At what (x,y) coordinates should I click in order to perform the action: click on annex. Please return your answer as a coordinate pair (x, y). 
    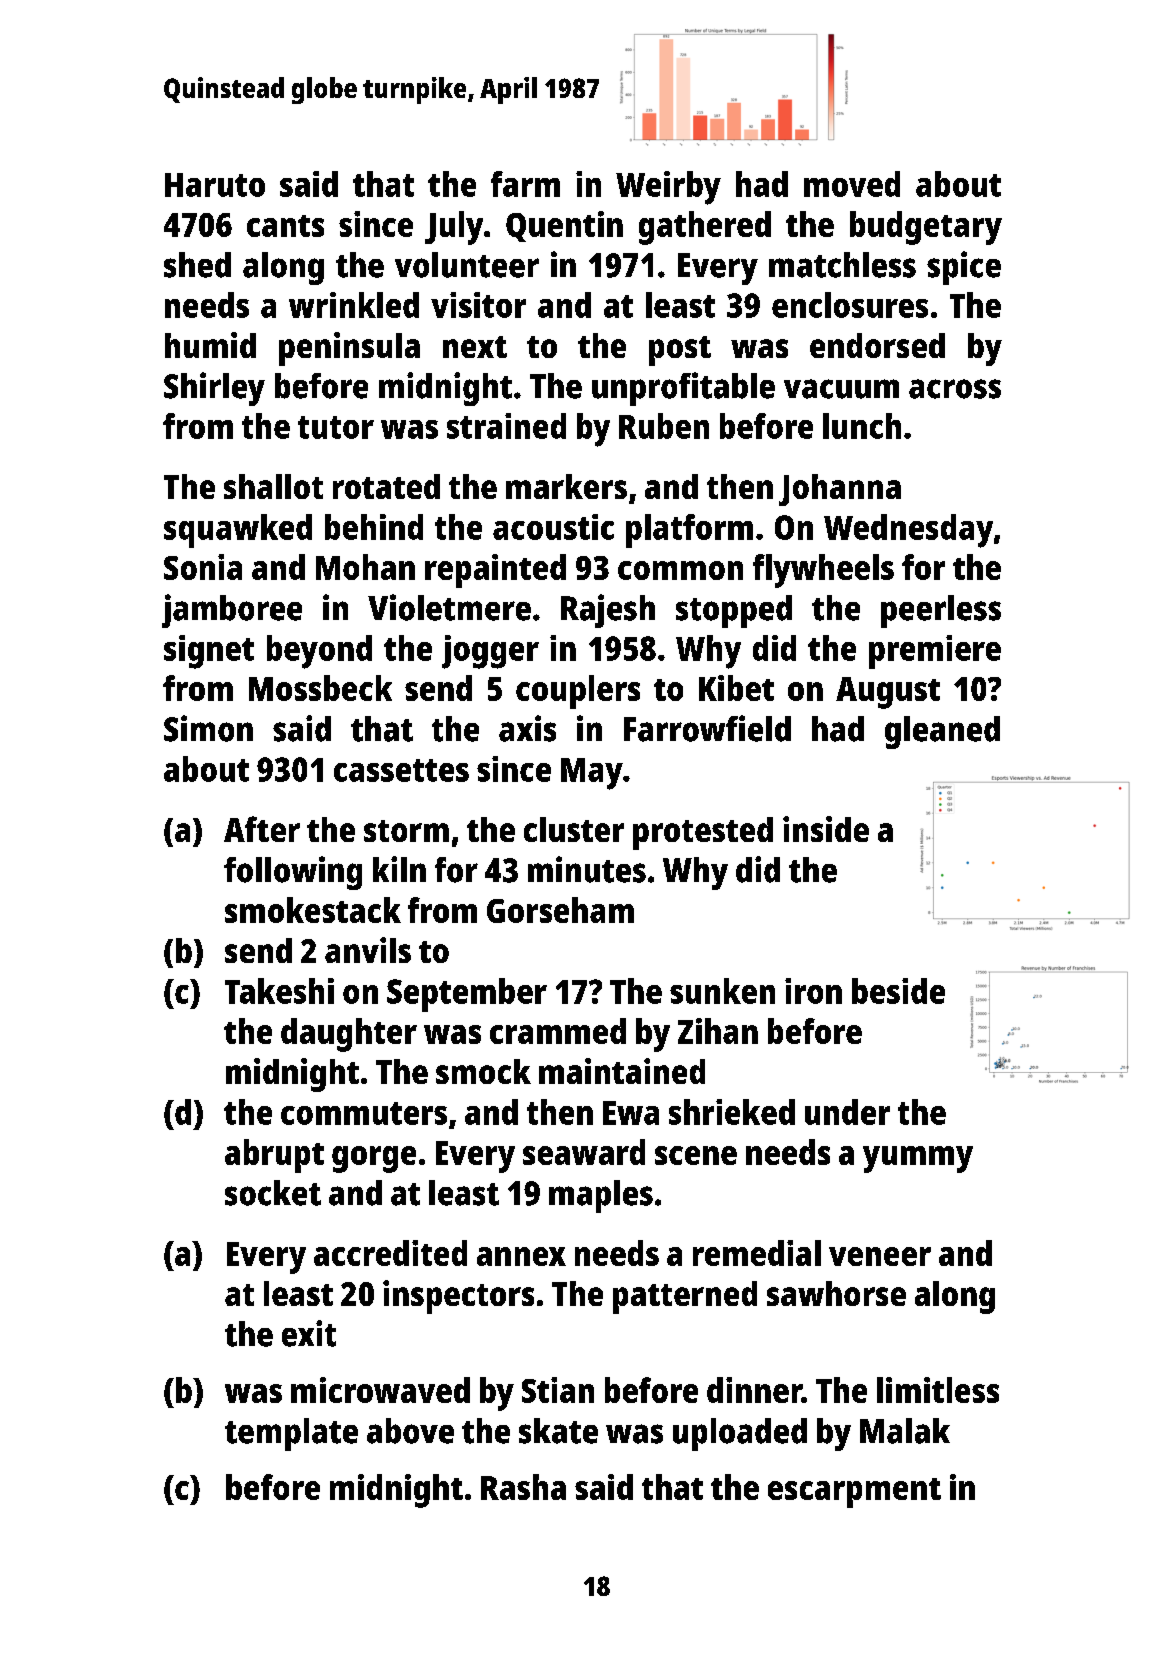
    Looking at the image, I should click on (521, 1256).
